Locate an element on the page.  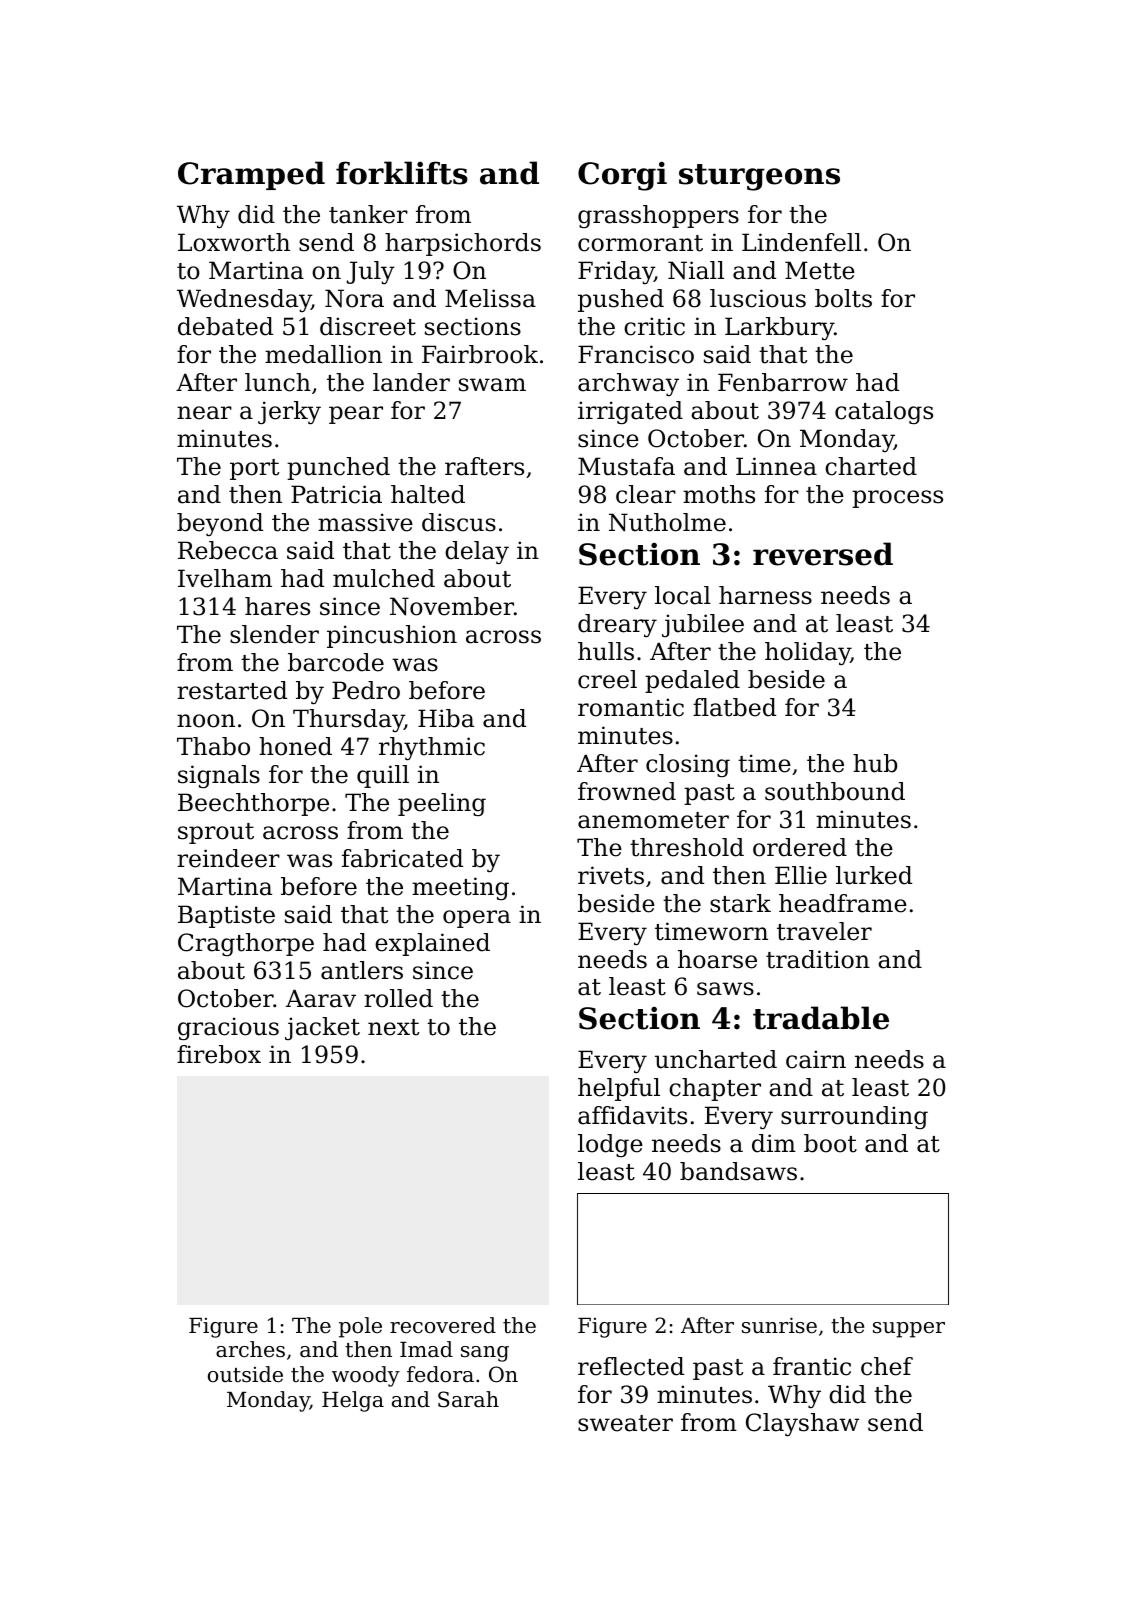
Niall is located at coordinates (696, 270).
